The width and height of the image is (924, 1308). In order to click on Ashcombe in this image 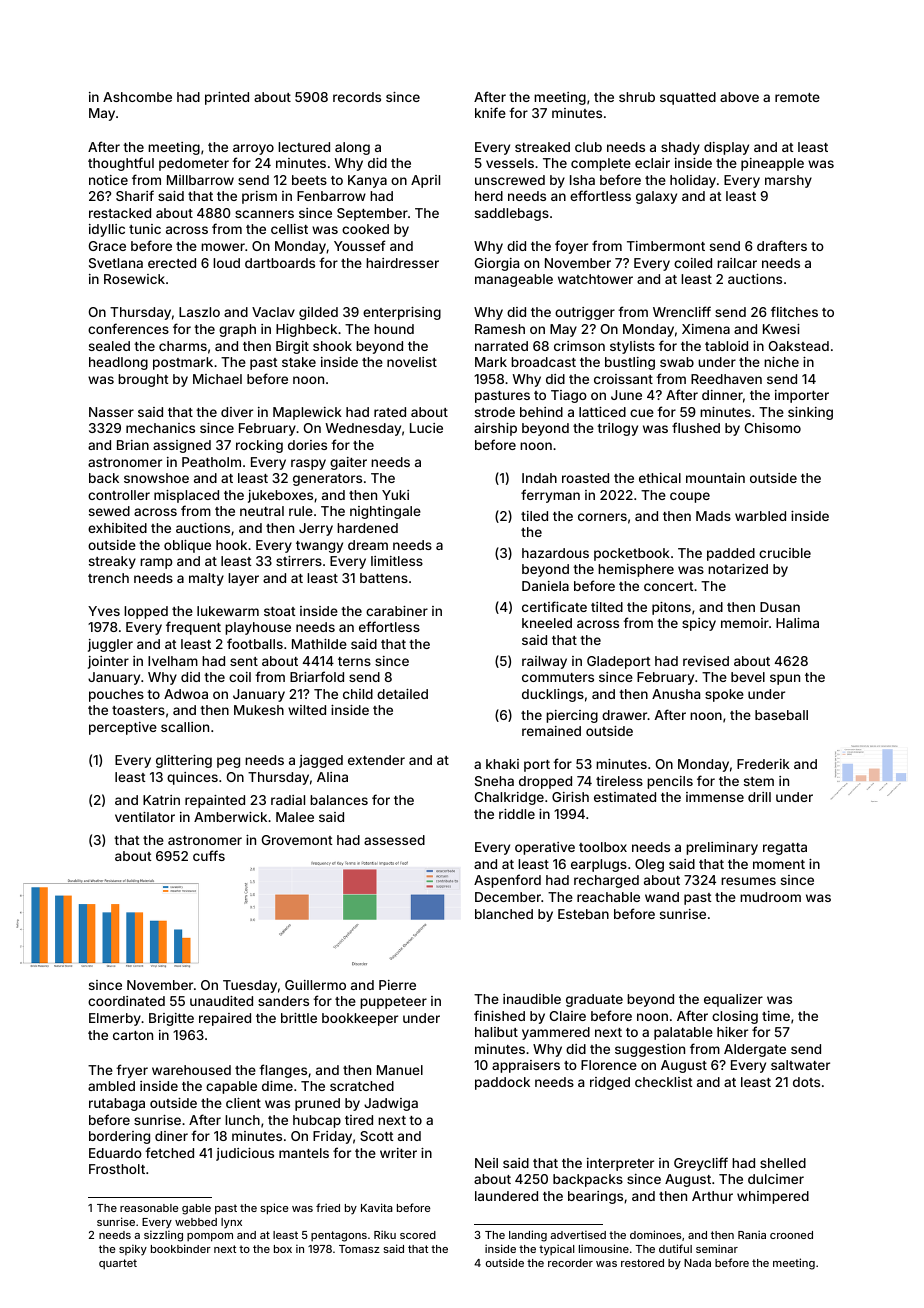, I will do `click(137, 97)`.
